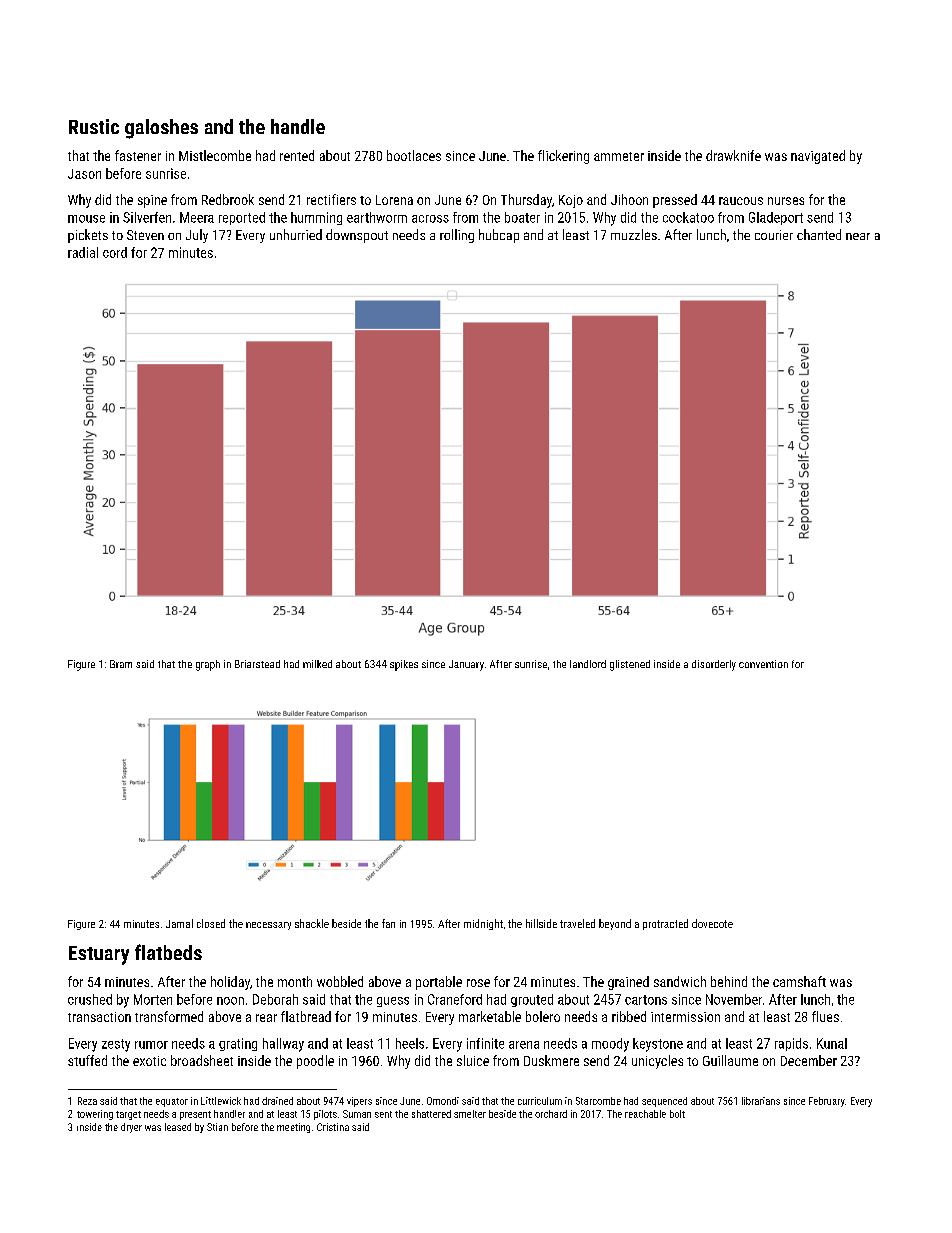 This screenshot has width=952, height=1233. I want to click on courier, so click(774, 235).
